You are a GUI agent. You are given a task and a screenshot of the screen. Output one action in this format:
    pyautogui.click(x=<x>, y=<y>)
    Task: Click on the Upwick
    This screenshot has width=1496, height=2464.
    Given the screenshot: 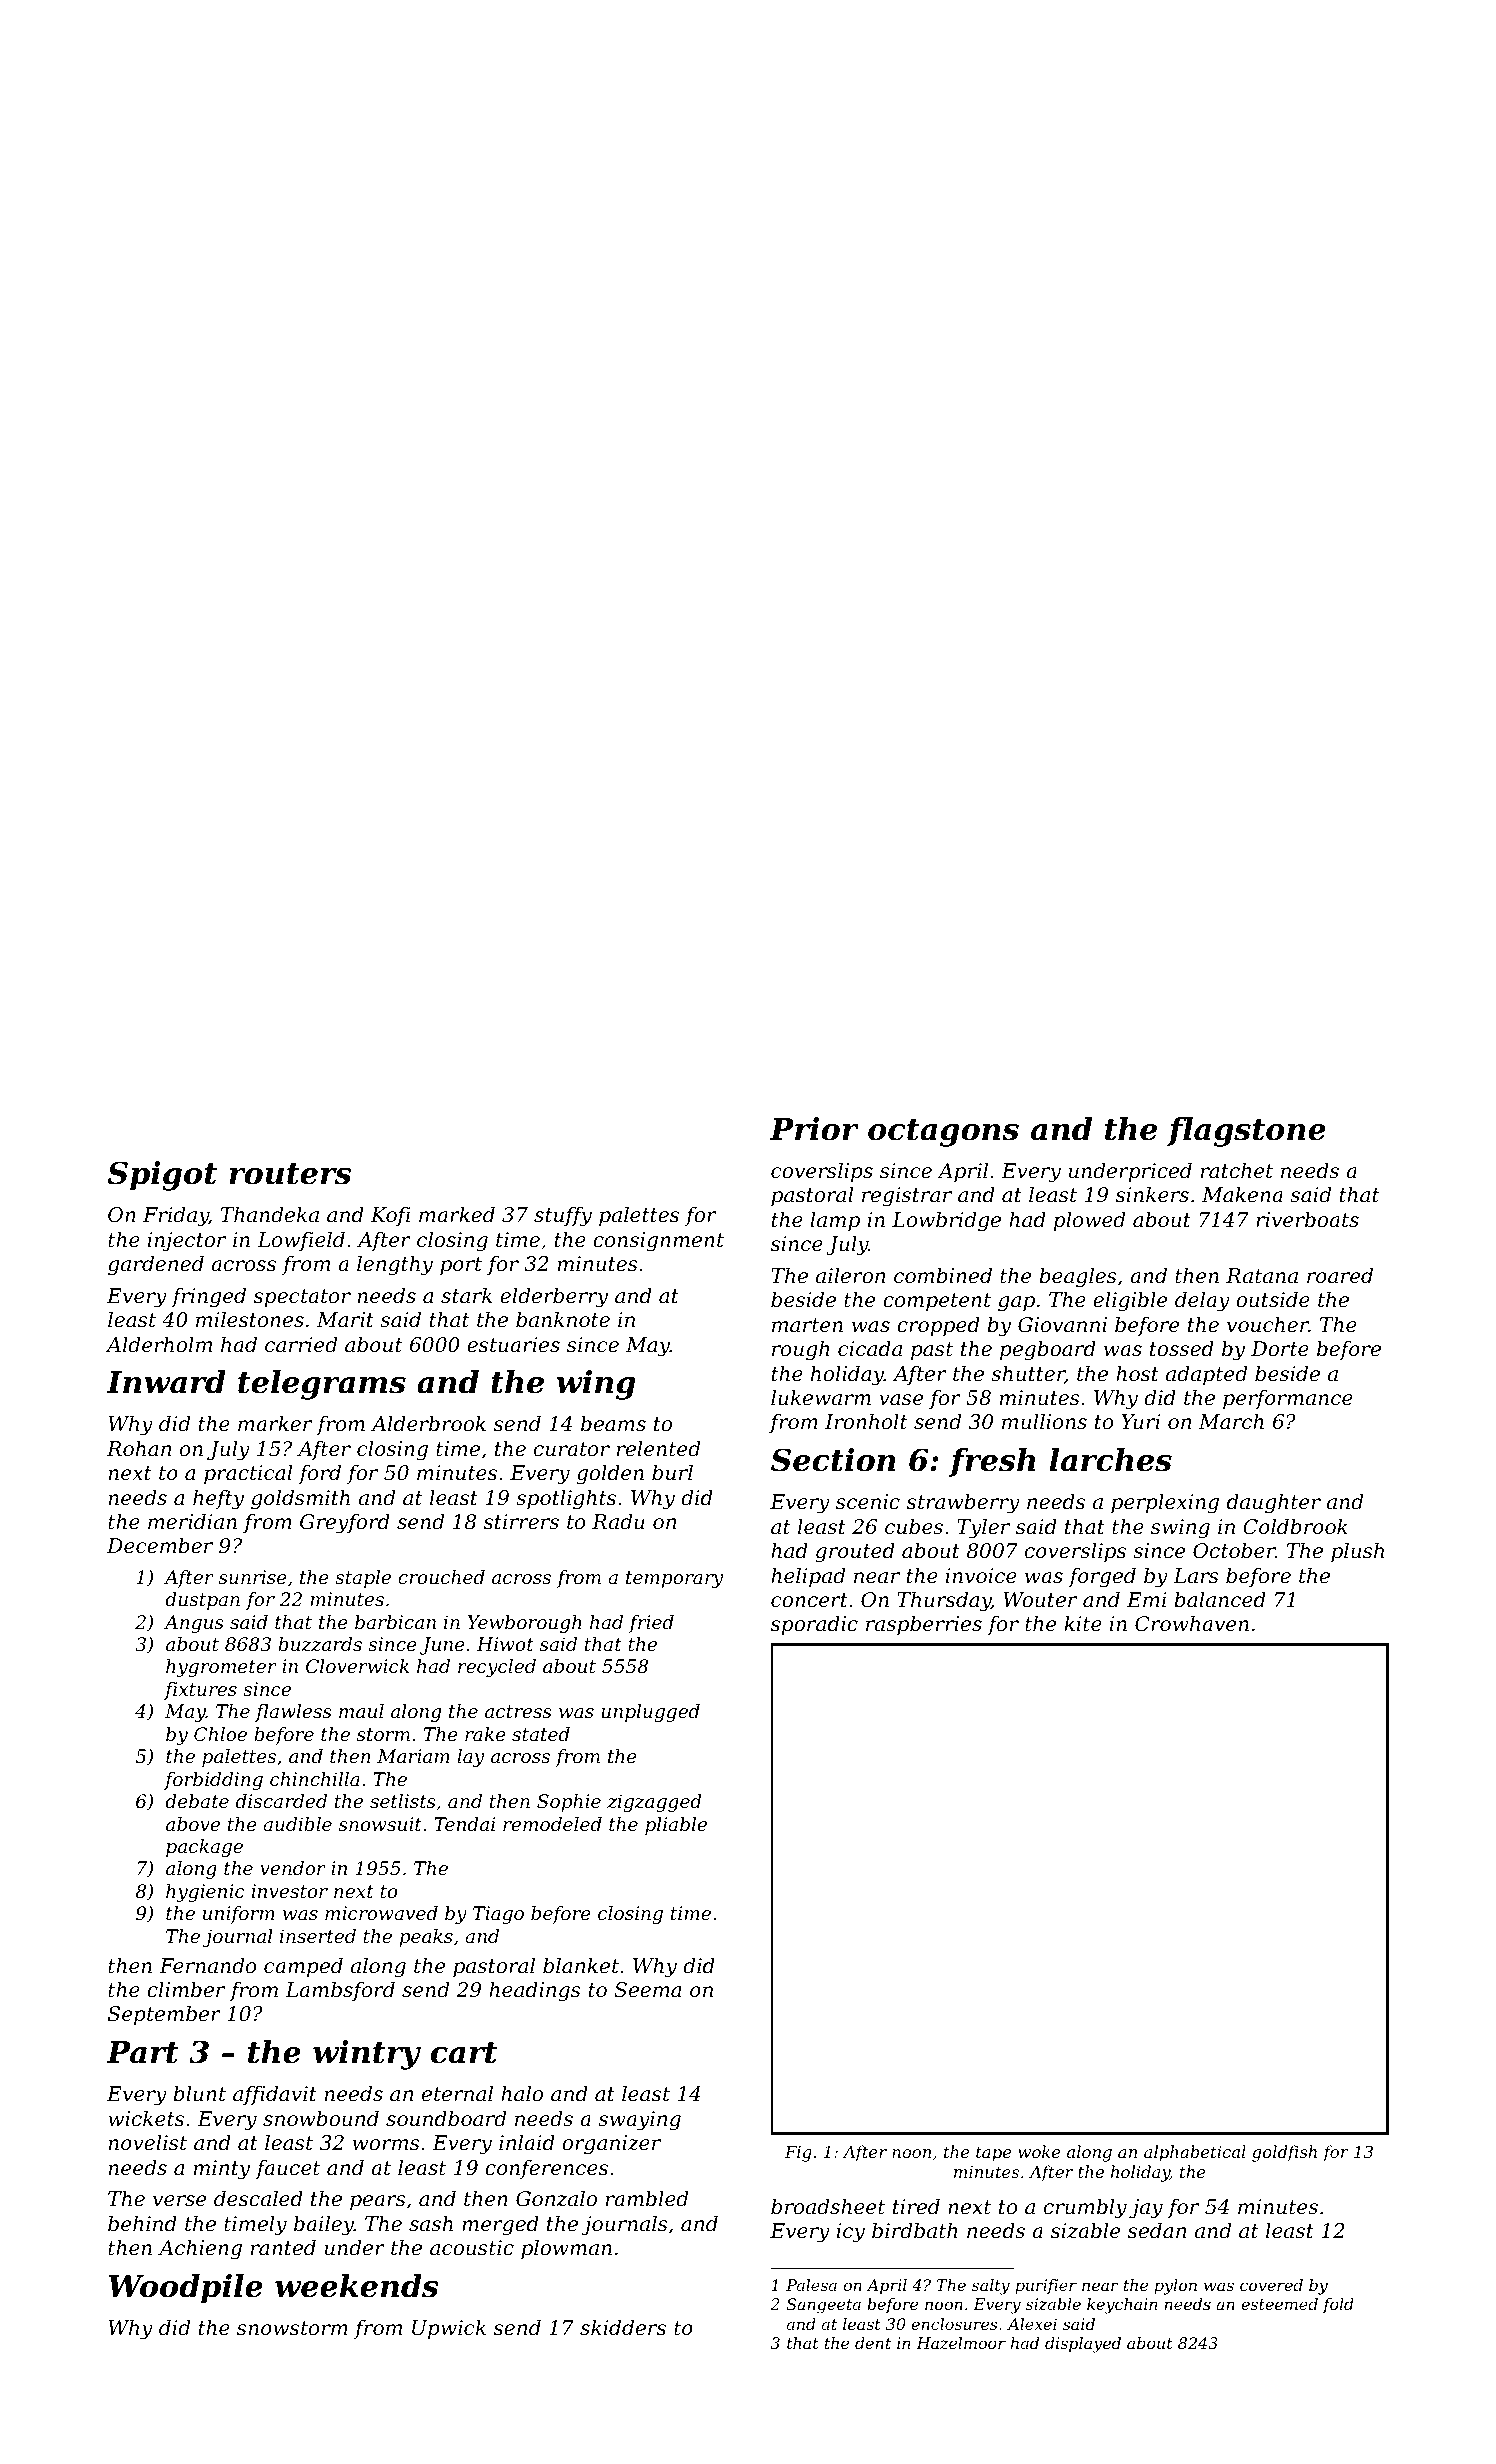 What is the action you would take?
    pyautogui.click(x=449, y=2329)
